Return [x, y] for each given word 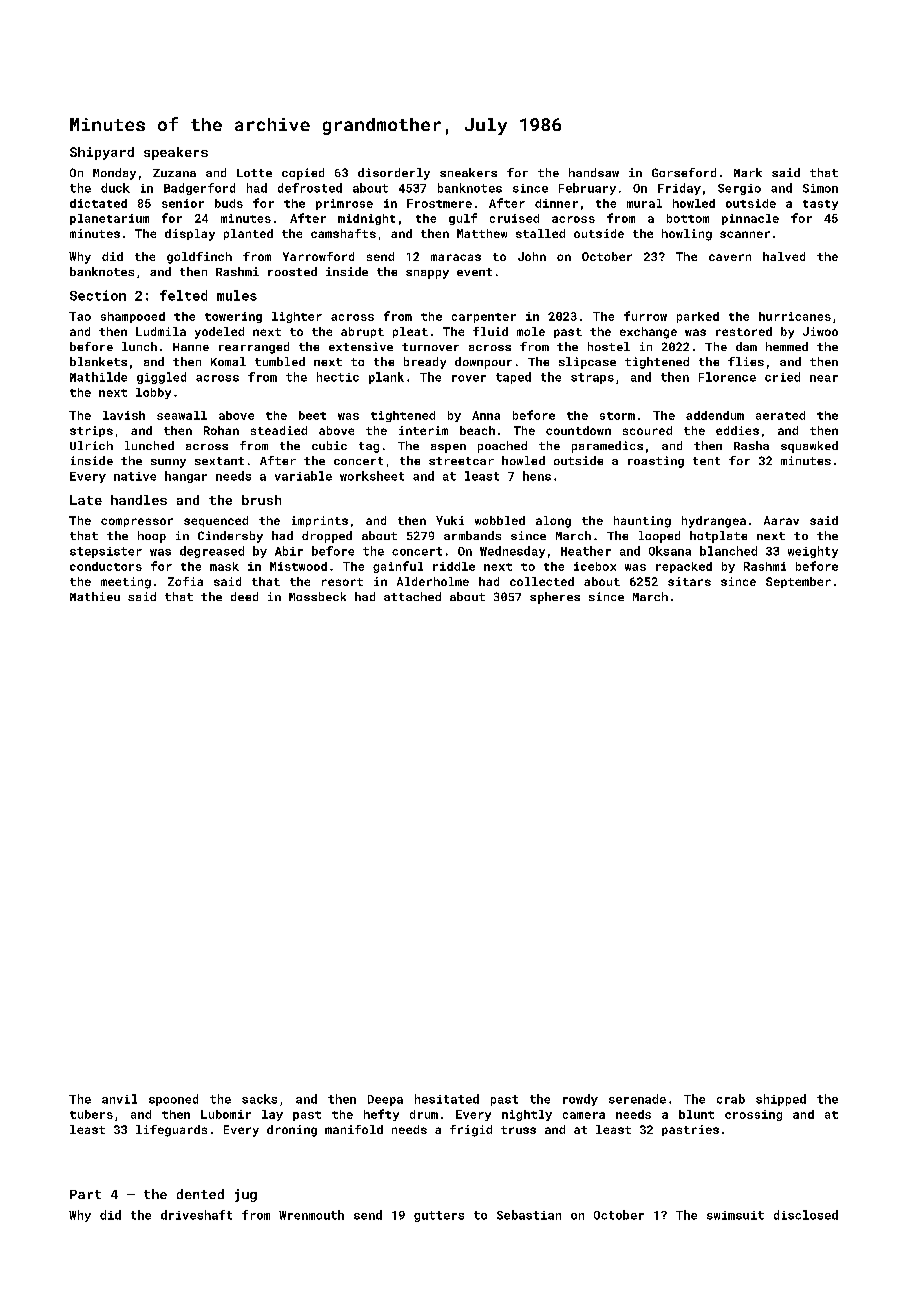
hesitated [447, 1099]
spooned [173, 1100]
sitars [689, 581]
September [798, 582]
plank [386, 378]
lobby [153, 393]
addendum [715, 415]
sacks [259, 1099]
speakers [176, 153]
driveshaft [196, 1215]
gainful [398, 567]
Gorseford [684, 172]
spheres [555, 598]
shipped [781, 1100]
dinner [556, 203]
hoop [152, 537]
